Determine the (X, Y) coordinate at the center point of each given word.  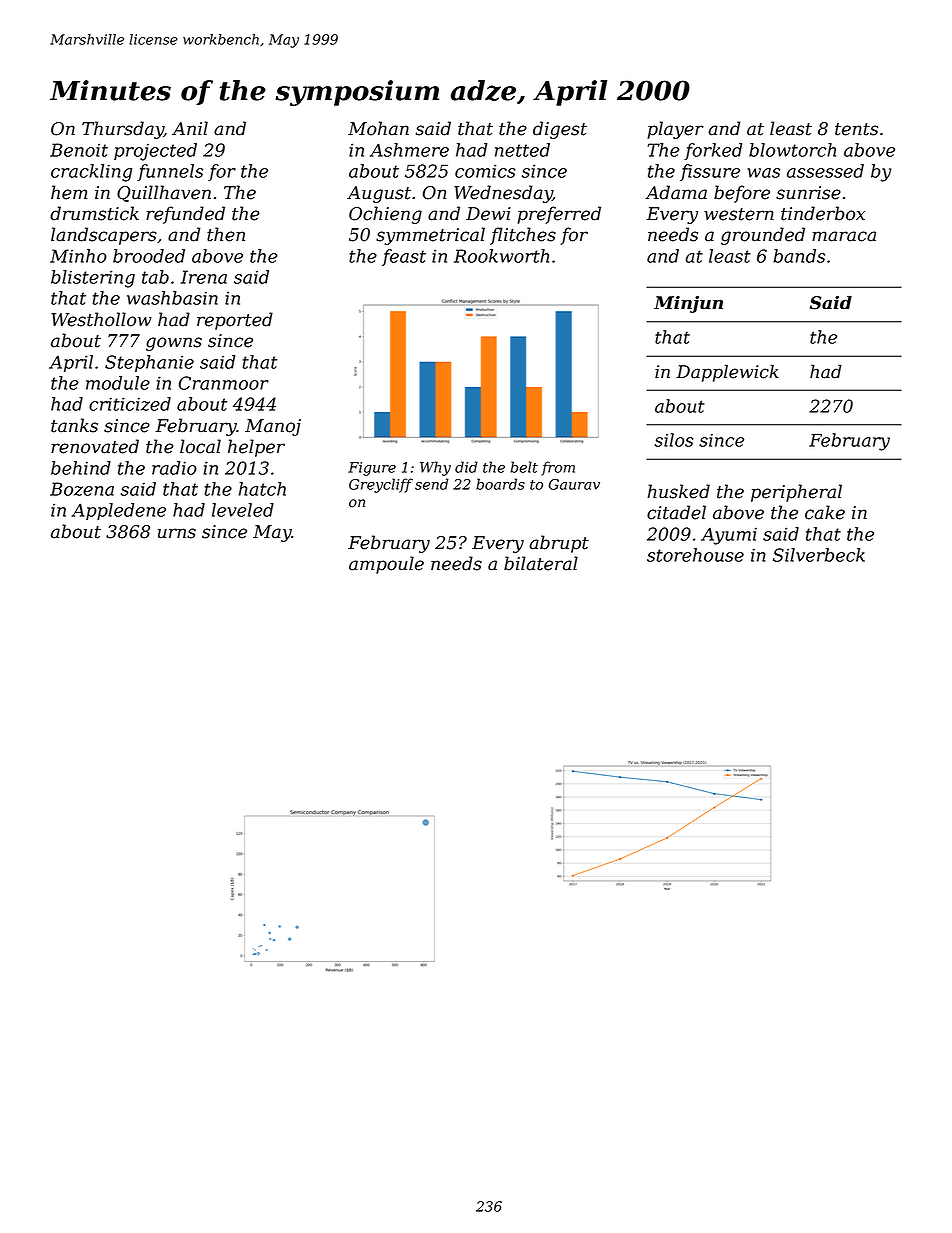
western (739, 214)
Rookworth (501, 256)
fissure (710, 172)
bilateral (541, 563)
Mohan (378, 128)
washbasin (172, 298)
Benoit (79, 150)
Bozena (82, 489)
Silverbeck (819, 555)
